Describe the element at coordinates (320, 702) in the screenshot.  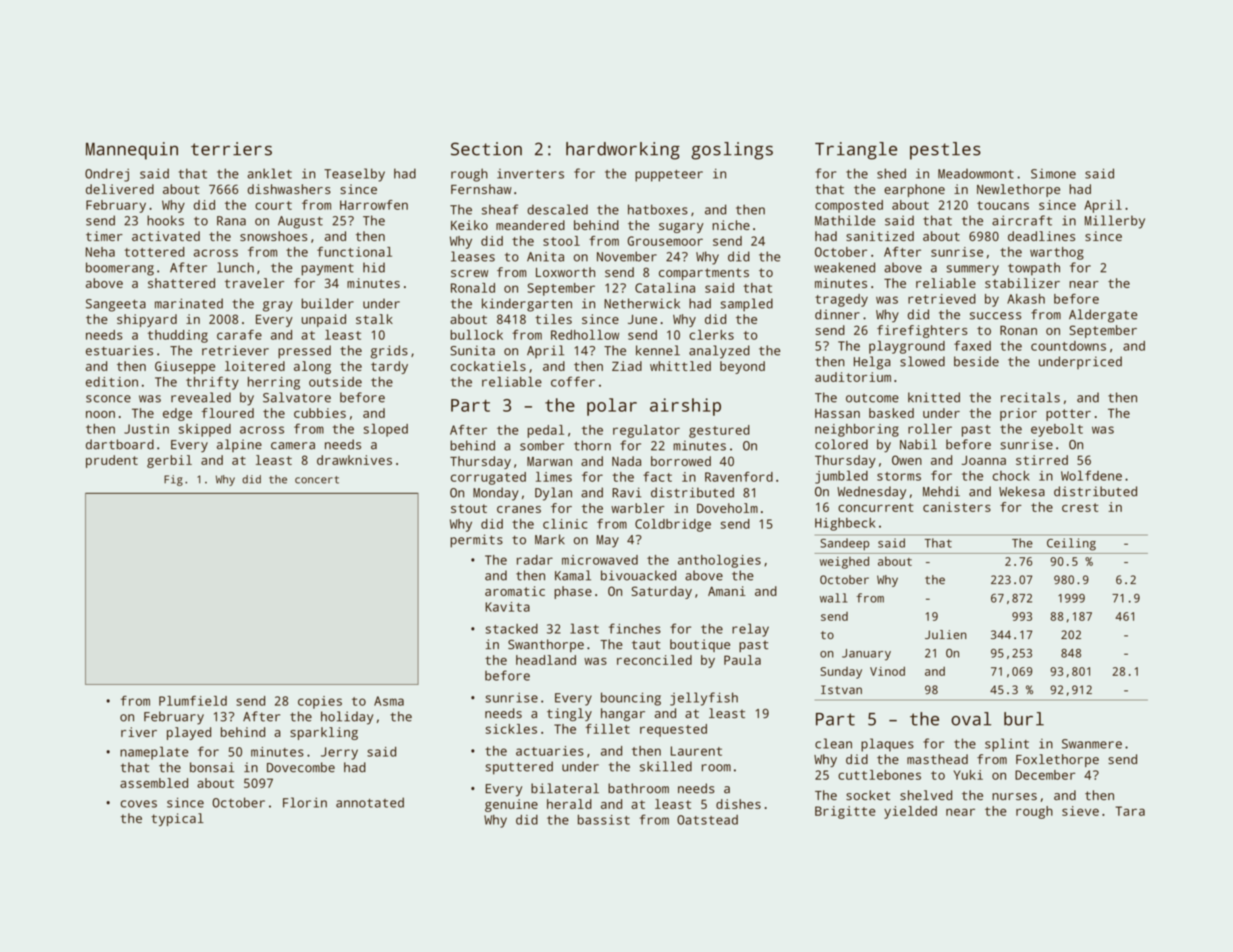
I see `copies` at that location.
